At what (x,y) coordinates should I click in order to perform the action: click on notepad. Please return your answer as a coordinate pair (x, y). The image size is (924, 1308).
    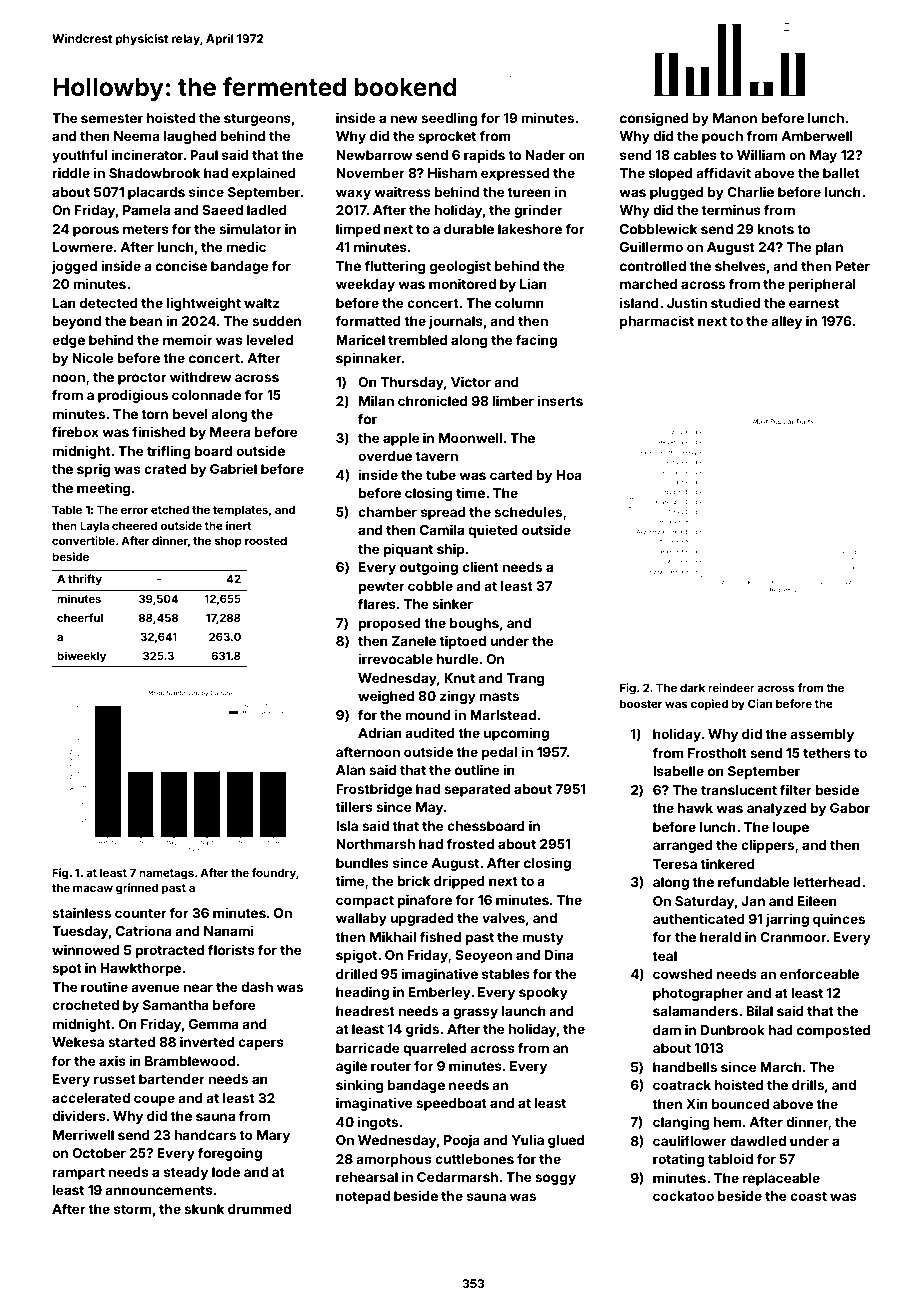
    Looking at the image, I should click on (363, 1197).
